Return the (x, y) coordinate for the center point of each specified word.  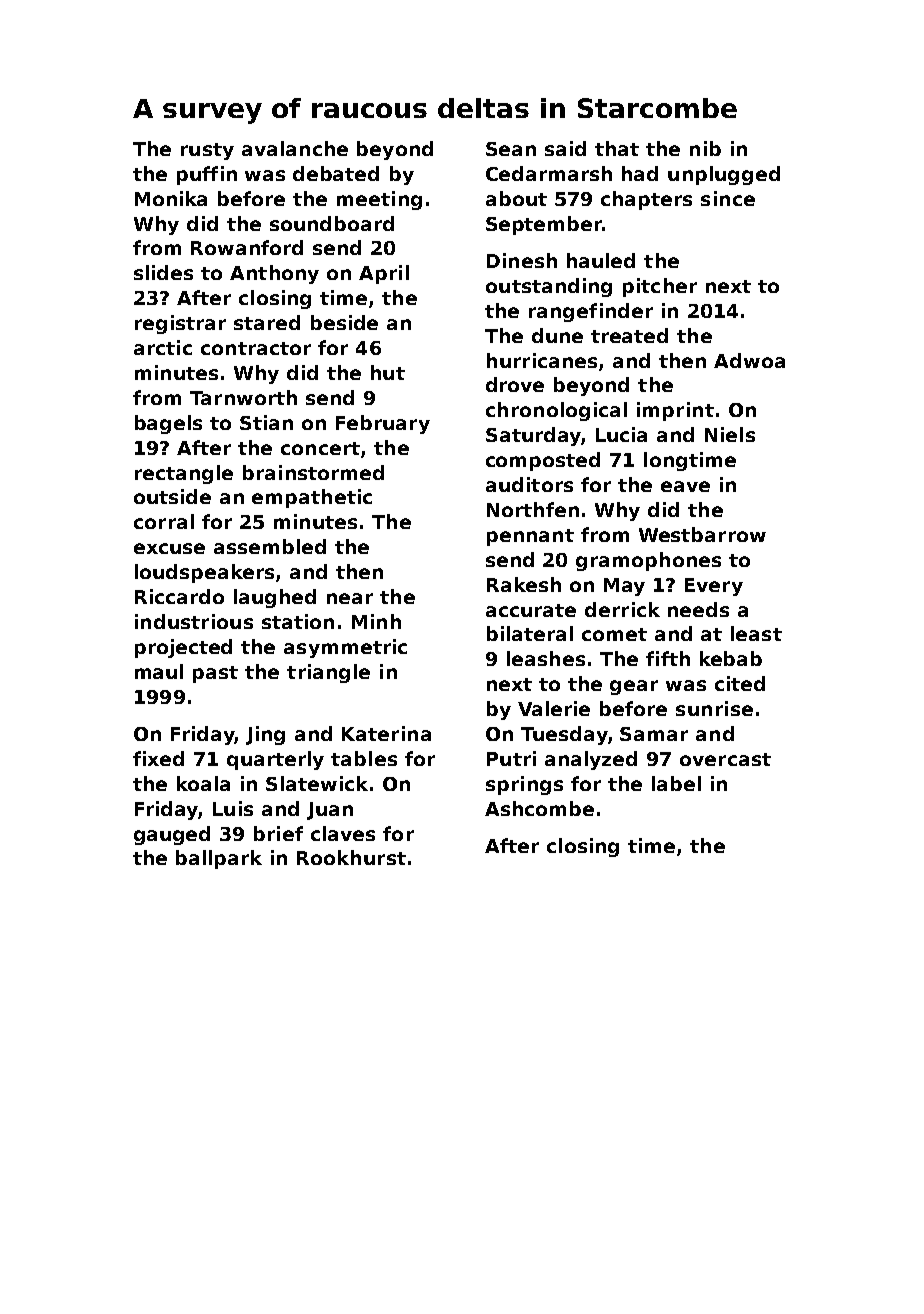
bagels (168, 424)
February (383, 424)
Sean (511, 149)
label (676, 783)
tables (364, 758)
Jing (265, 735)
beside (344, 322)
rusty (207, 151)
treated (629, 335)
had (640, 173)
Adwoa (749, 360)
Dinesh (522, 260)
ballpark (219, 859)
